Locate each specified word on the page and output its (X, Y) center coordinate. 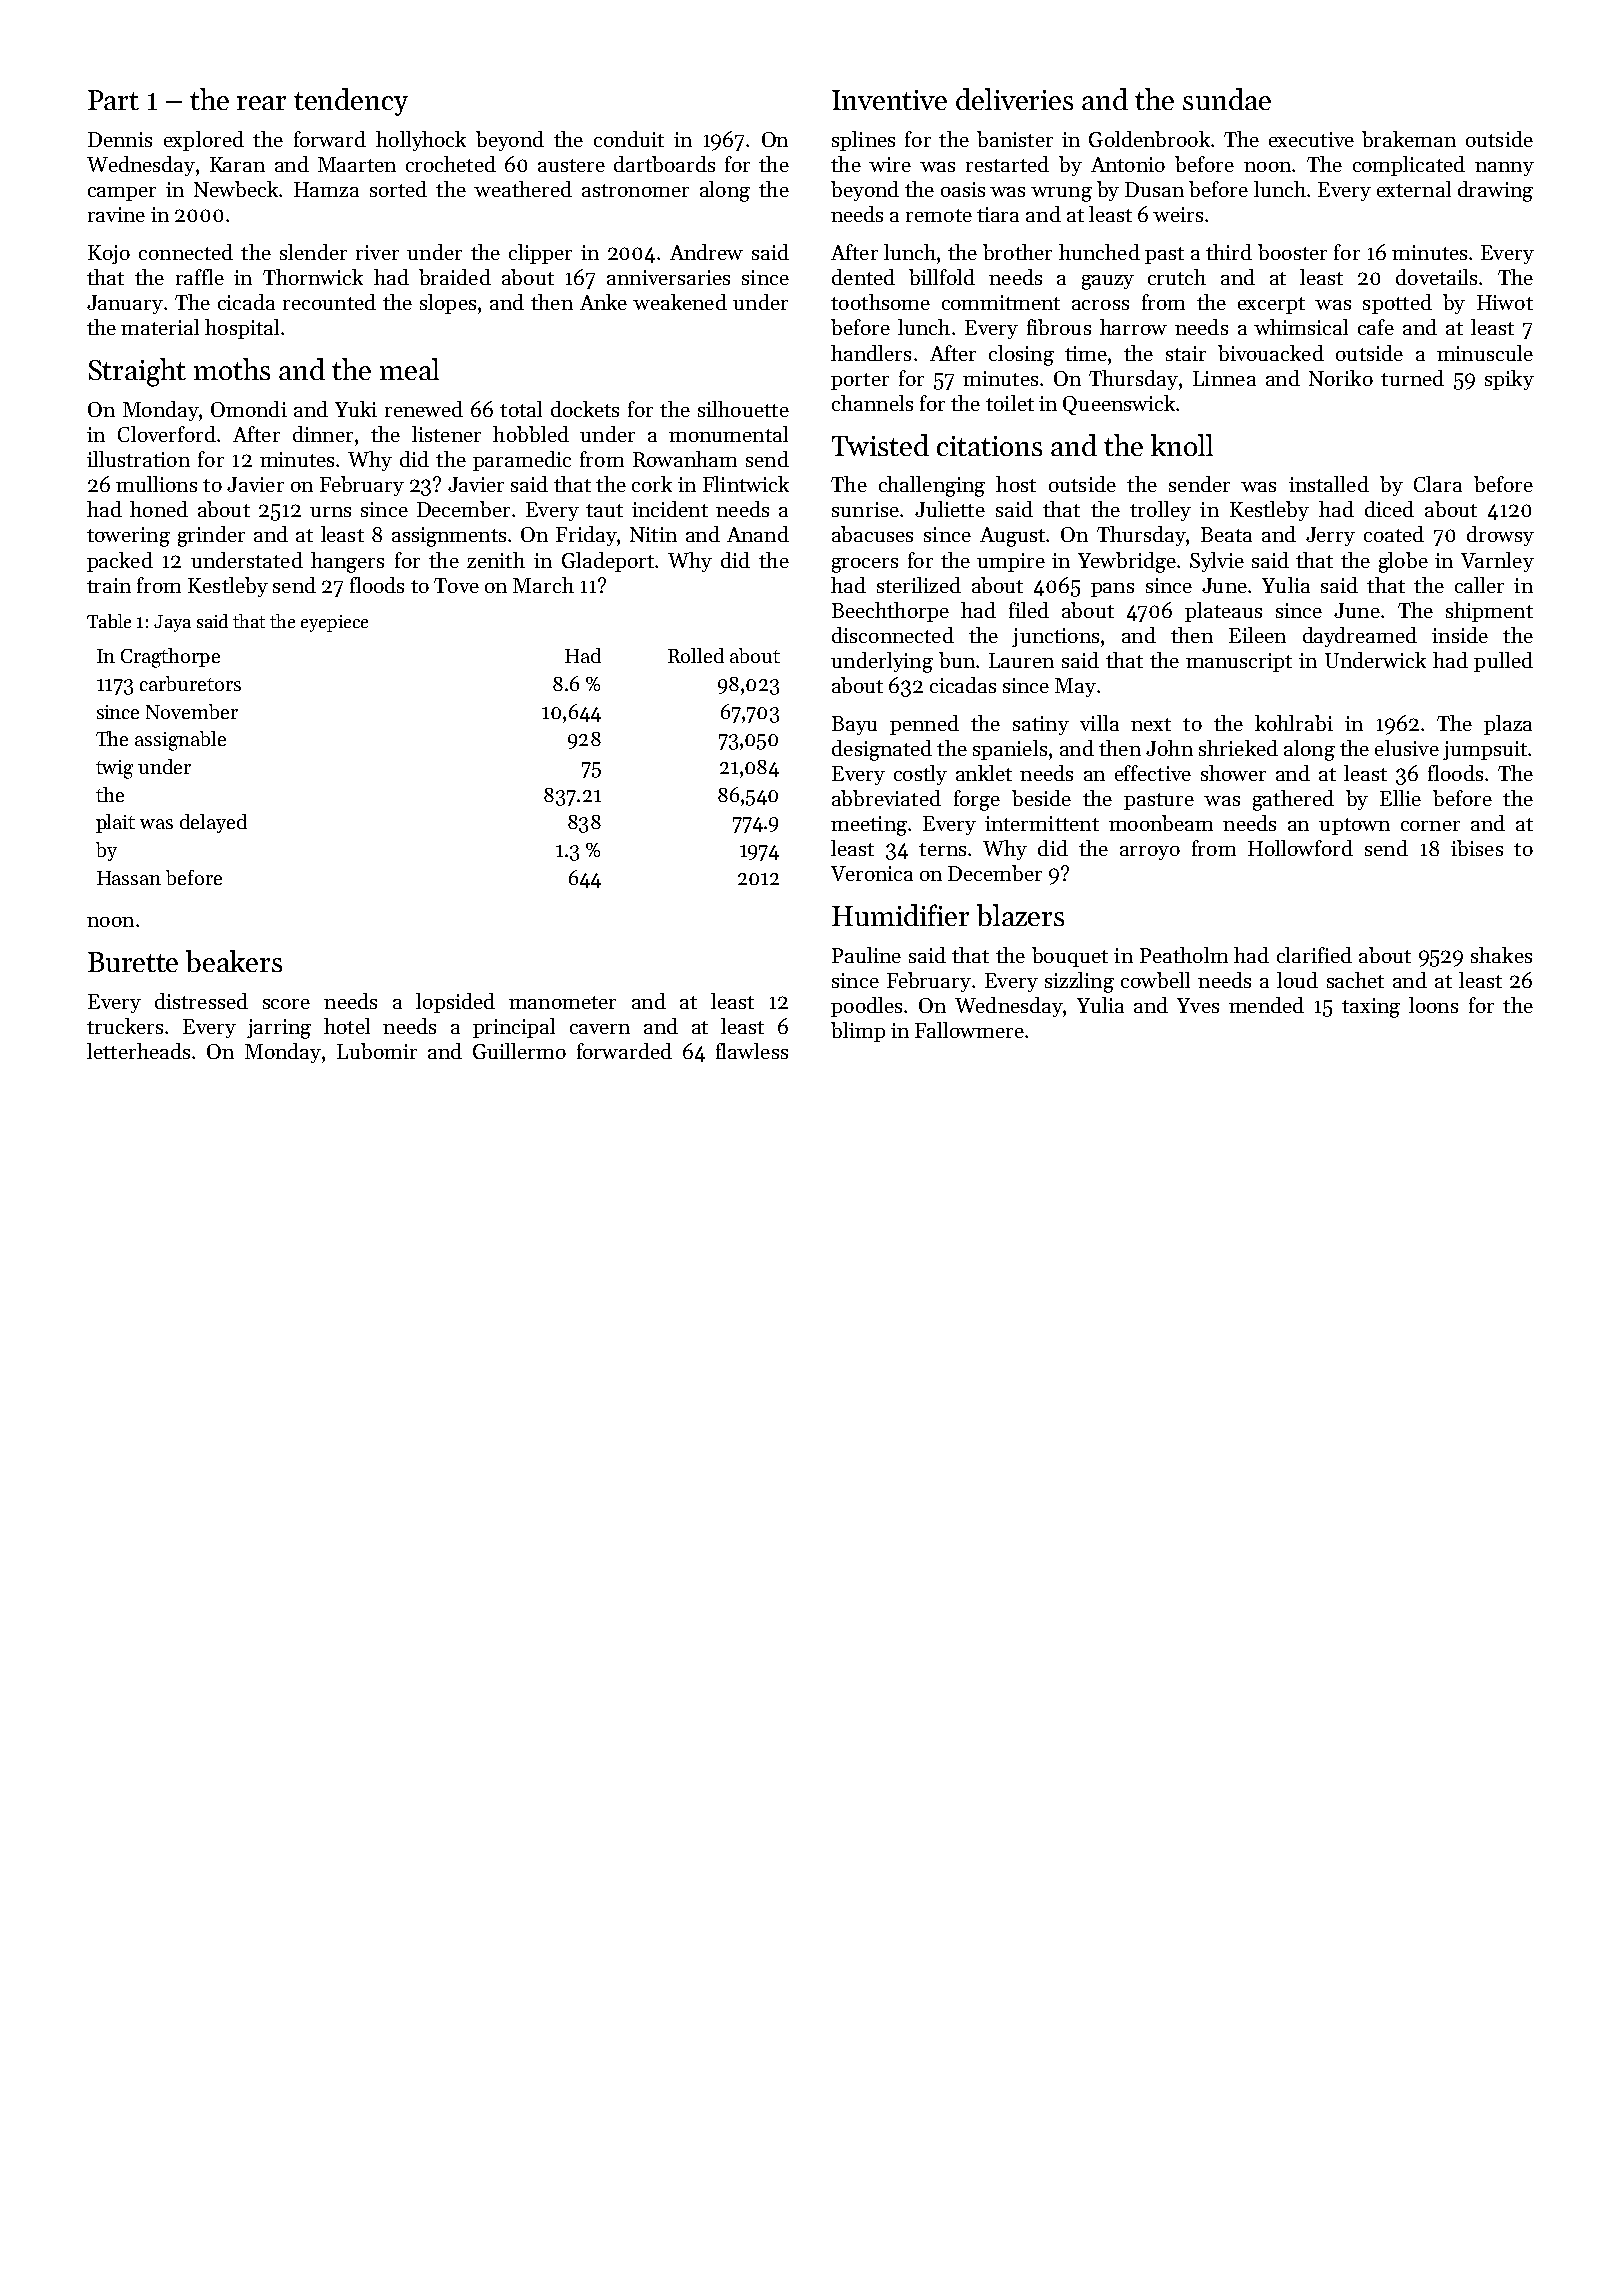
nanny (1504, 169)
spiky (1509, 380)
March (543, 585)
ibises (1477, 848)
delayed (213, 823)
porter (860, 381)
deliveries (1014, 99)
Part (113, 100)
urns (330, 512)
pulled (1503, 662)
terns (942, 849)
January (125, 304)
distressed (201, 1001)
